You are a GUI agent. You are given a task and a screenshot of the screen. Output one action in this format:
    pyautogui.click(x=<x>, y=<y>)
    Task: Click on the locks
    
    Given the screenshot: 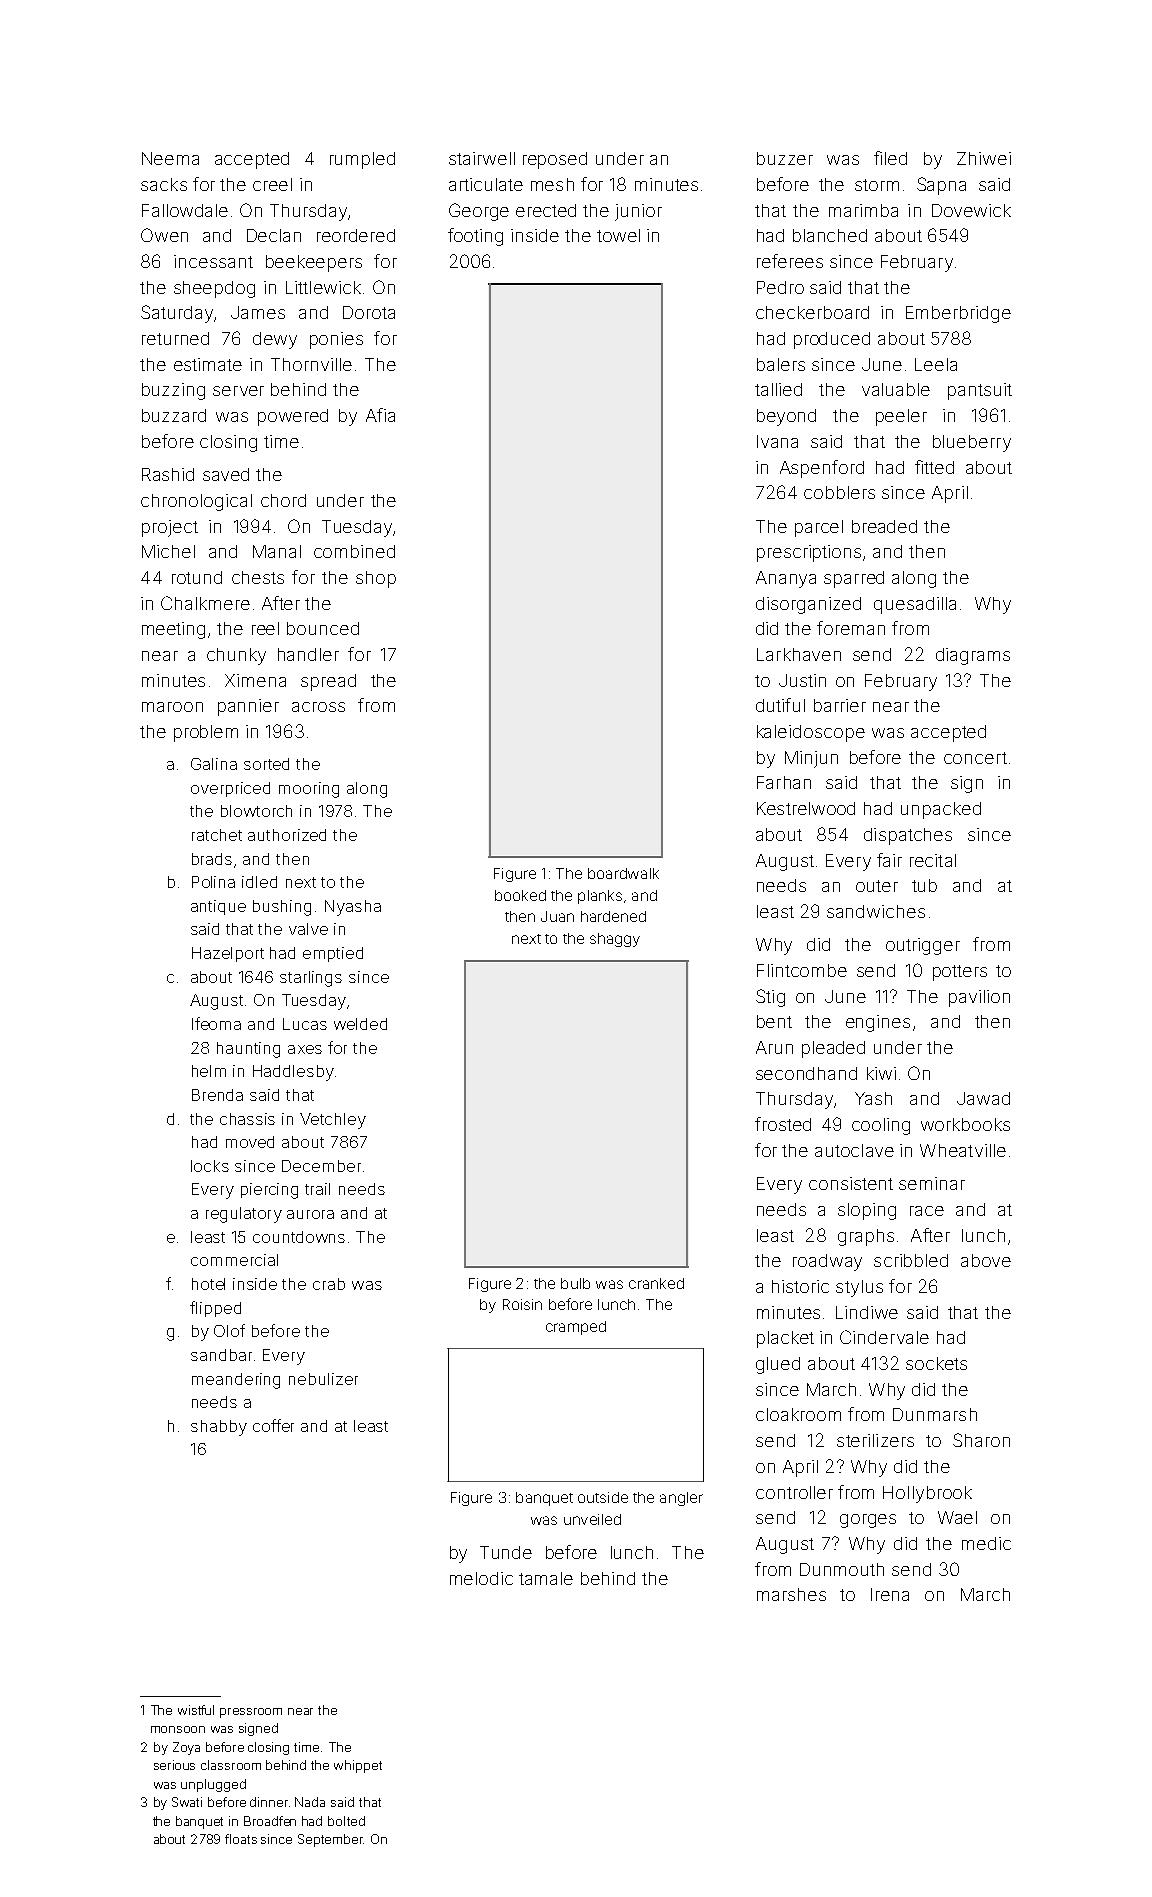 What is the action you would take?
    pyautogui.click(x=210, y=1166)
